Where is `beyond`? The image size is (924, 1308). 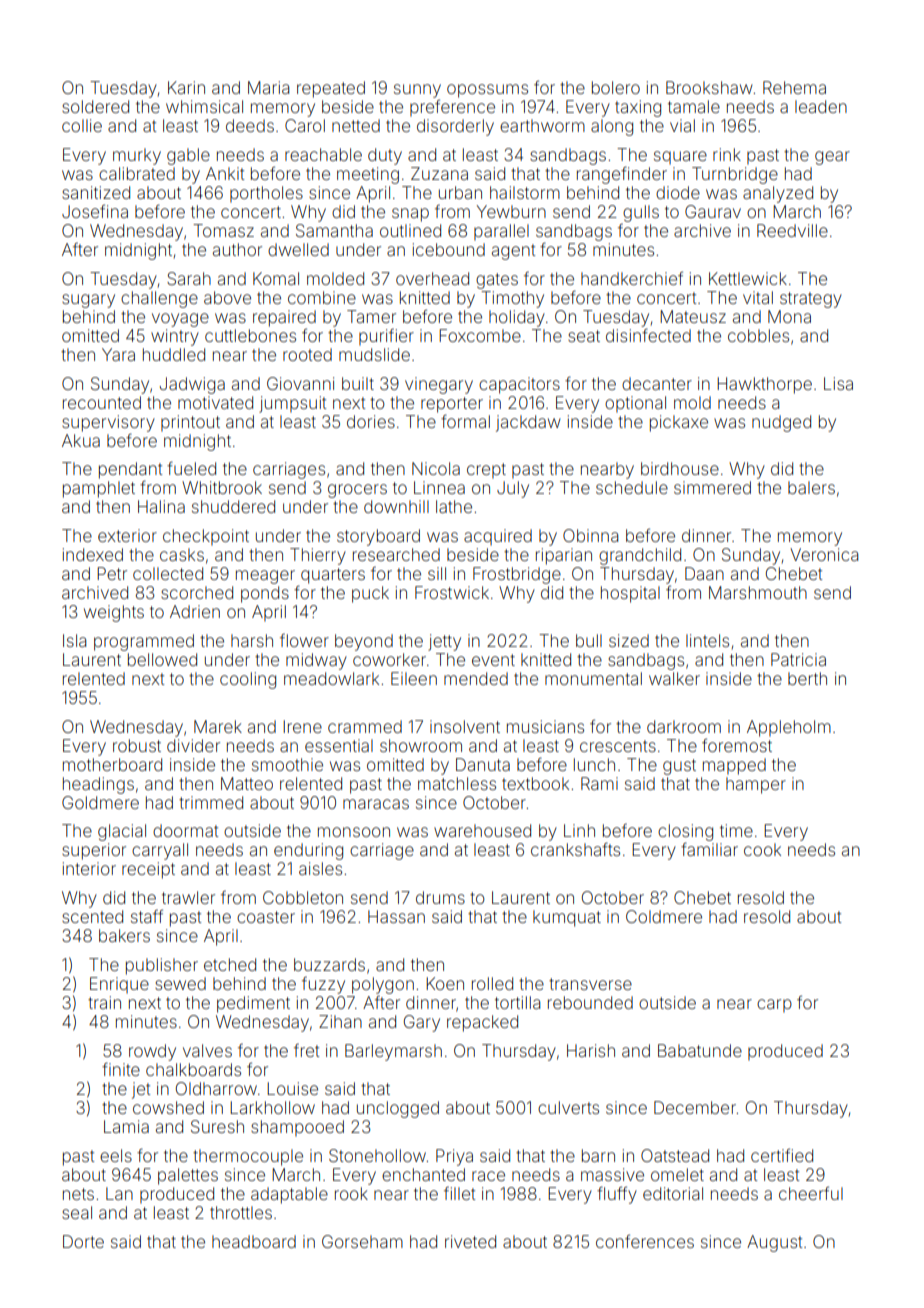
beyond is located at coordinates (364, 642).
